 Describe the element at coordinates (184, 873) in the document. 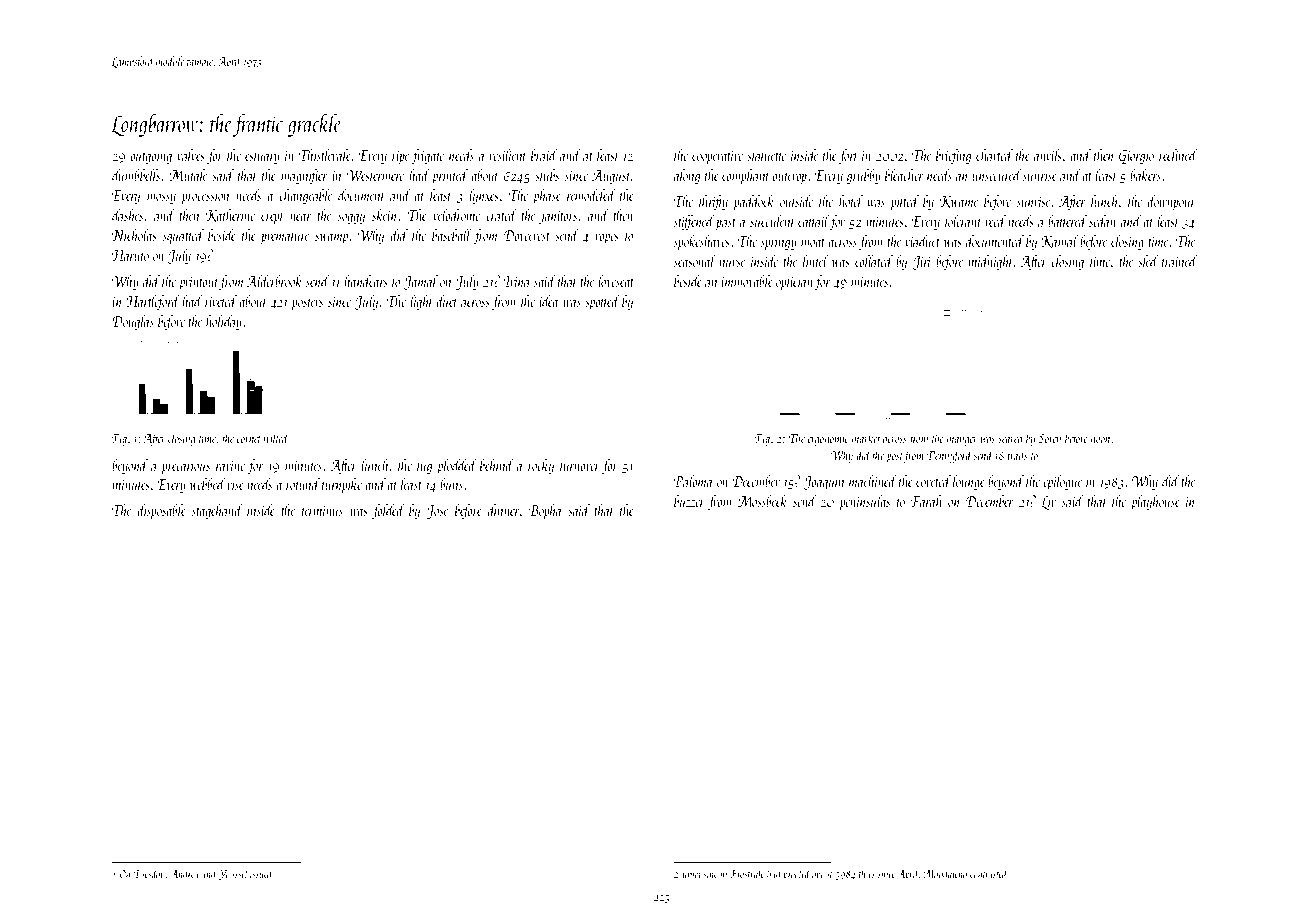

I see `Andrea` at that location.
